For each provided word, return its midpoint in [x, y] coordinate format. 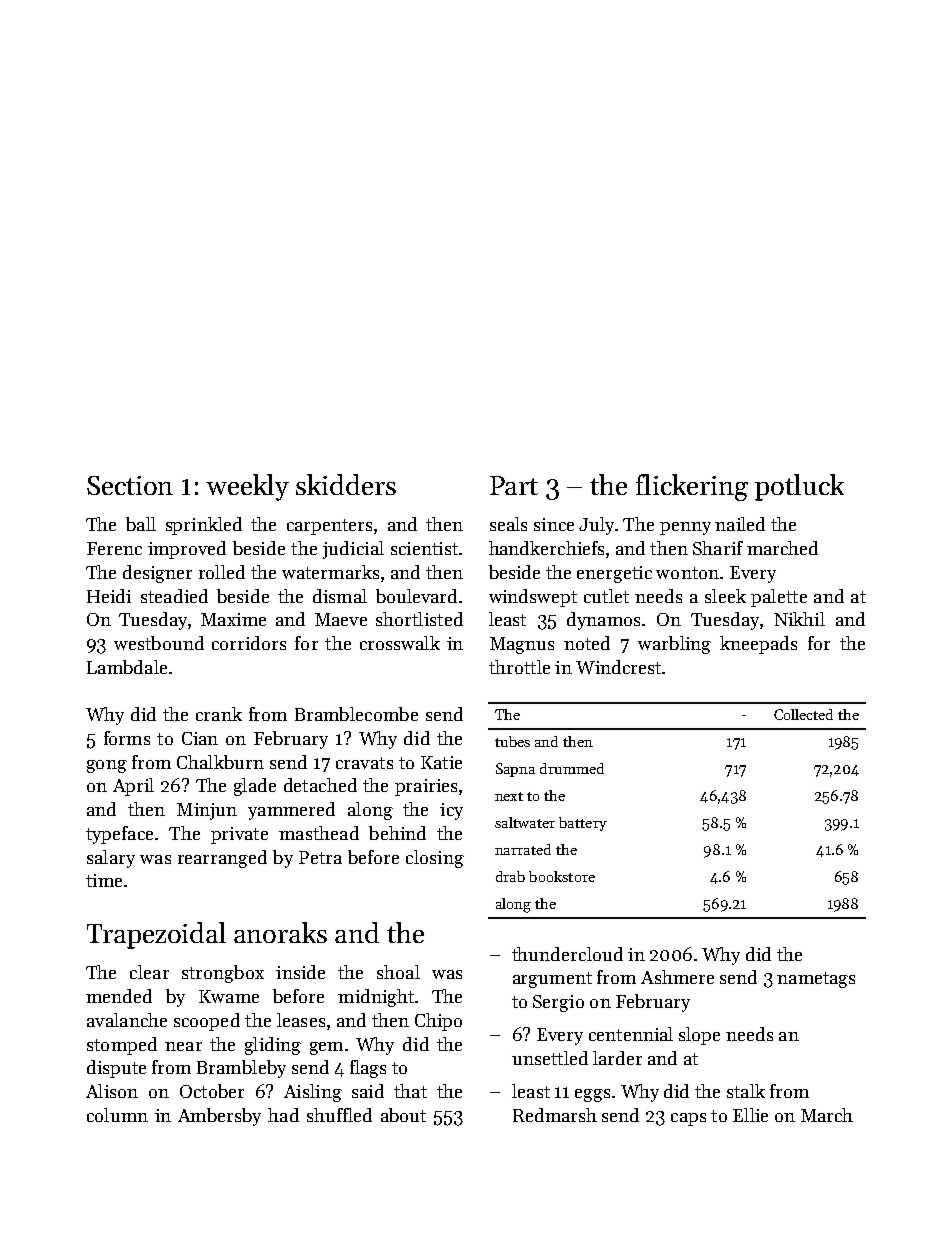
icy [451, 811]
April [133, 787]
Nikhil [799, 619]
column [117, 1115]
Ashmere [677, 977]
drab [510, 876]
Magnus [522, 645]
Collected [803, 714]
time [104, 880]
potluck [799, 487]
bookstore [562, 876]
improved [187, 550]
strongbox [223, 974]
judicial [353, 550]
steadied [174, 596]
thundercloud [567, 954]
